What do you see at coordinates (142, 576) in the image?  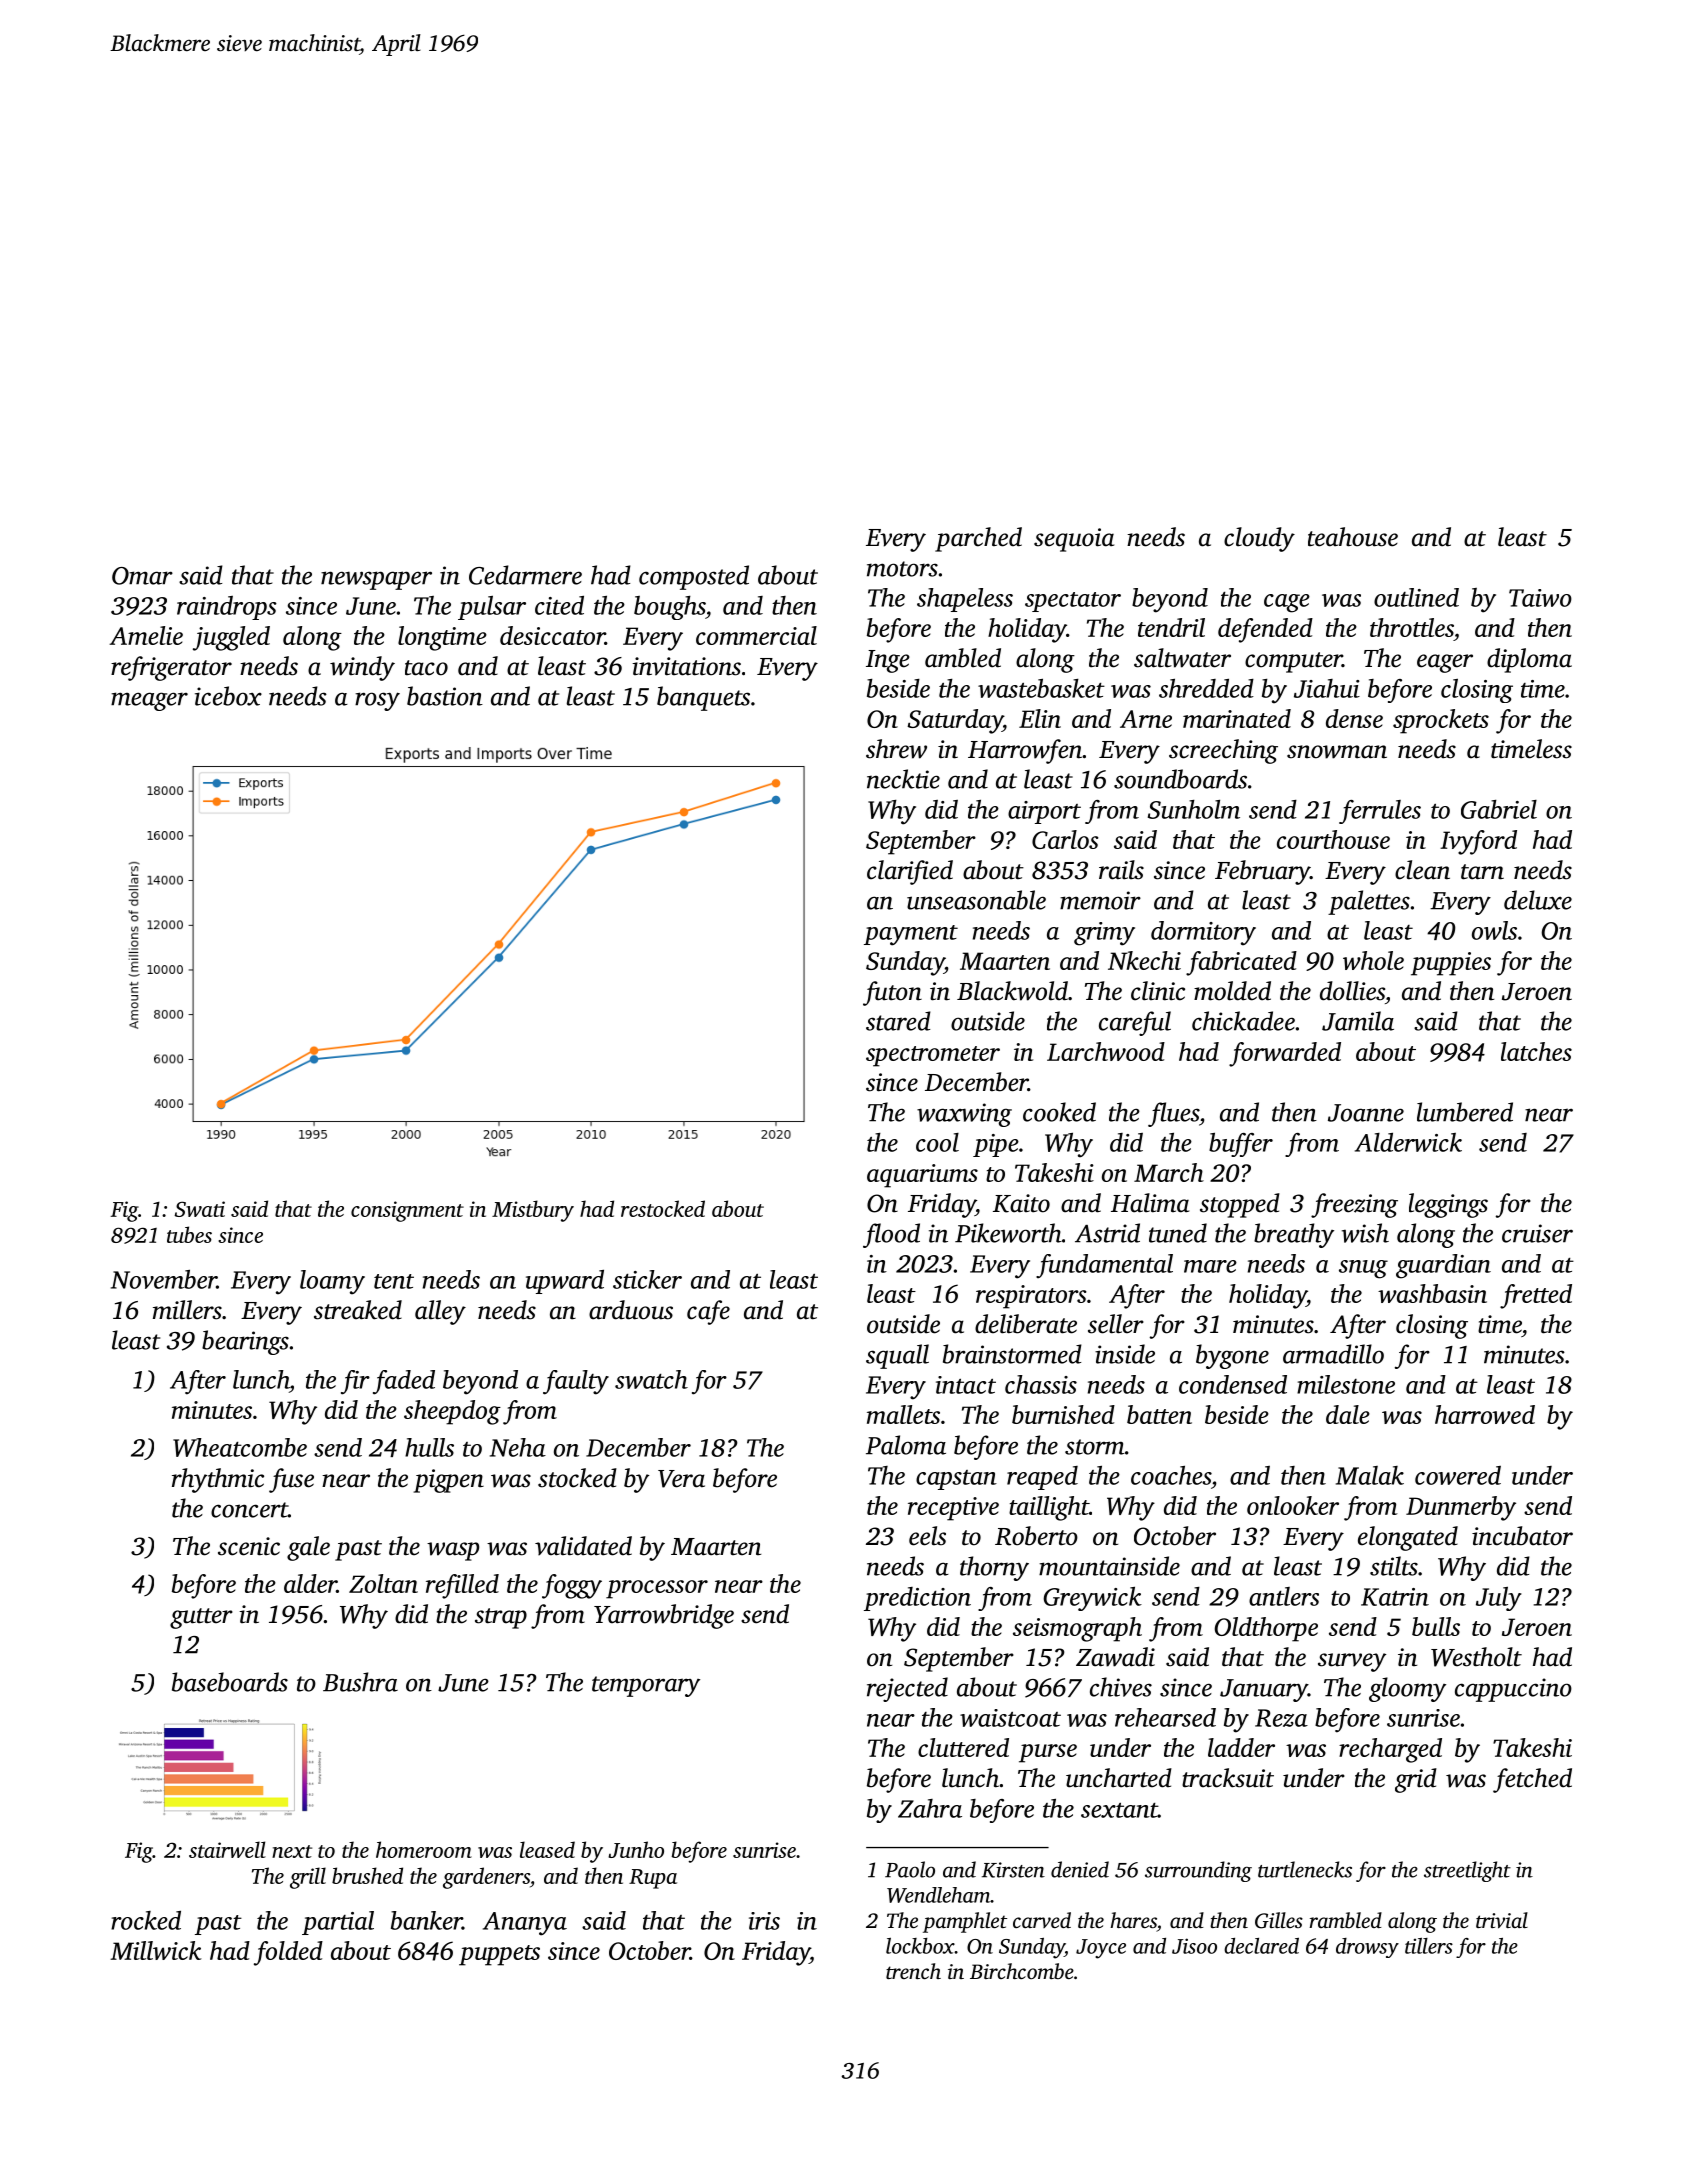 I see `Omar` at bounding box center [142, 576].
